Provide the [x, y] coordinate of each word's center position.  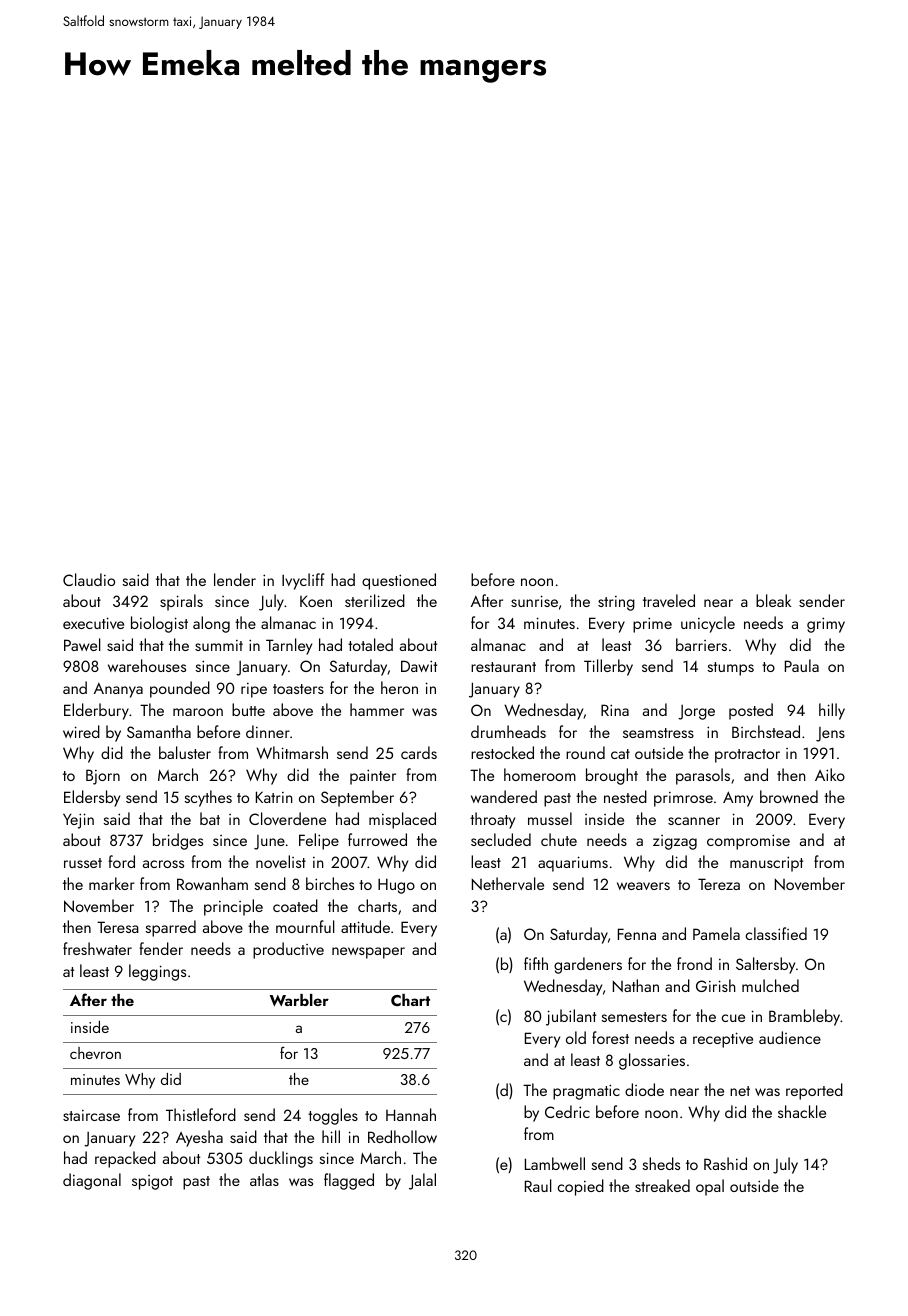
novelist [281, 861]
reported [814, 1091]
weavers [643, 886]
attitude [365, 926]
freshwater [97, 948]
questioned [399, 581]
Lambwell [555, 1163]
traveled [669, 600]
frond [694, 963]
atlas [264, 1179]
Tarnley [289, 646]
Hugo [396, 886]
